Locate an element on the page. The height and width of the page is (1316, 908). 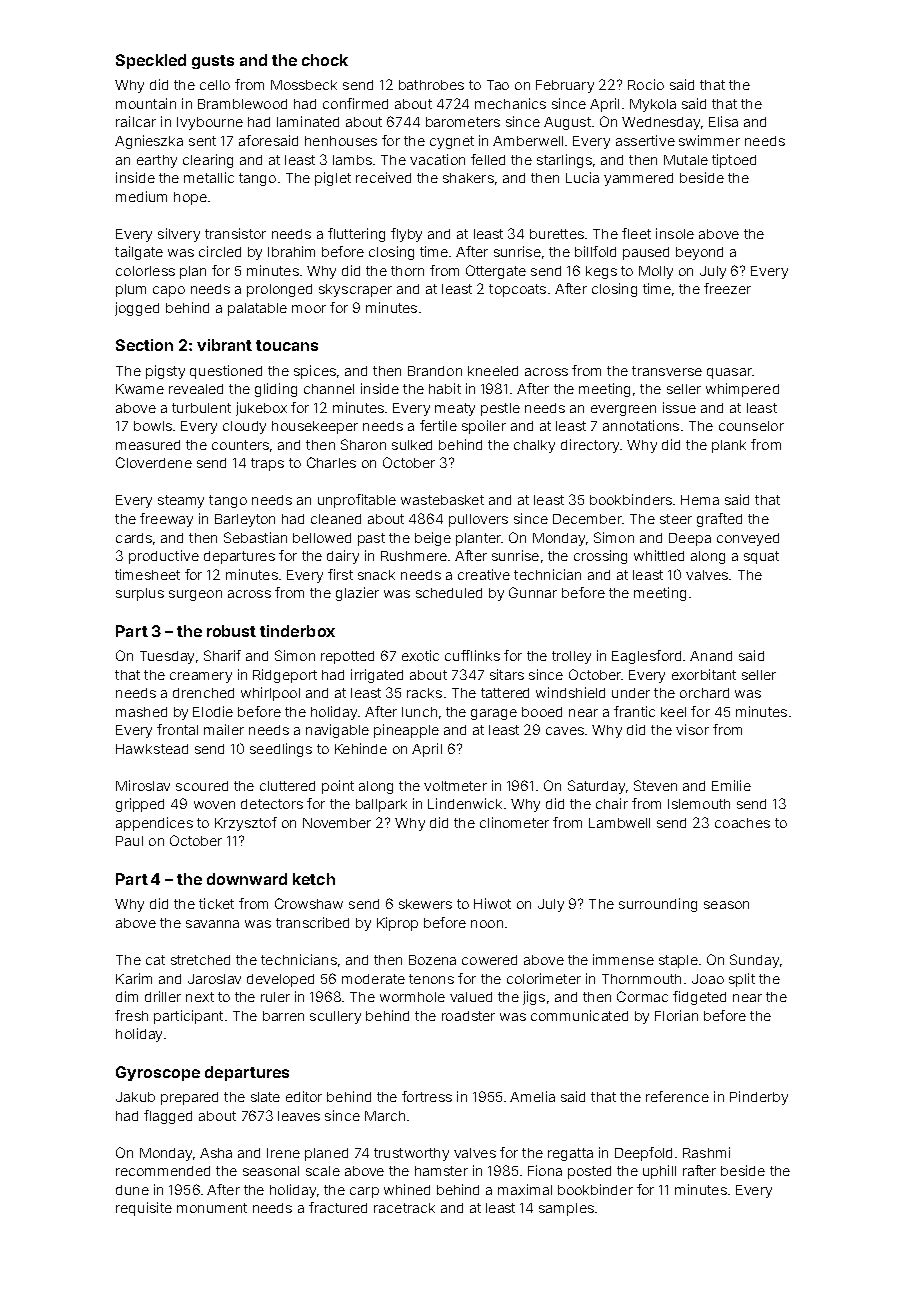
insole is located at coordinates (675, 233).
